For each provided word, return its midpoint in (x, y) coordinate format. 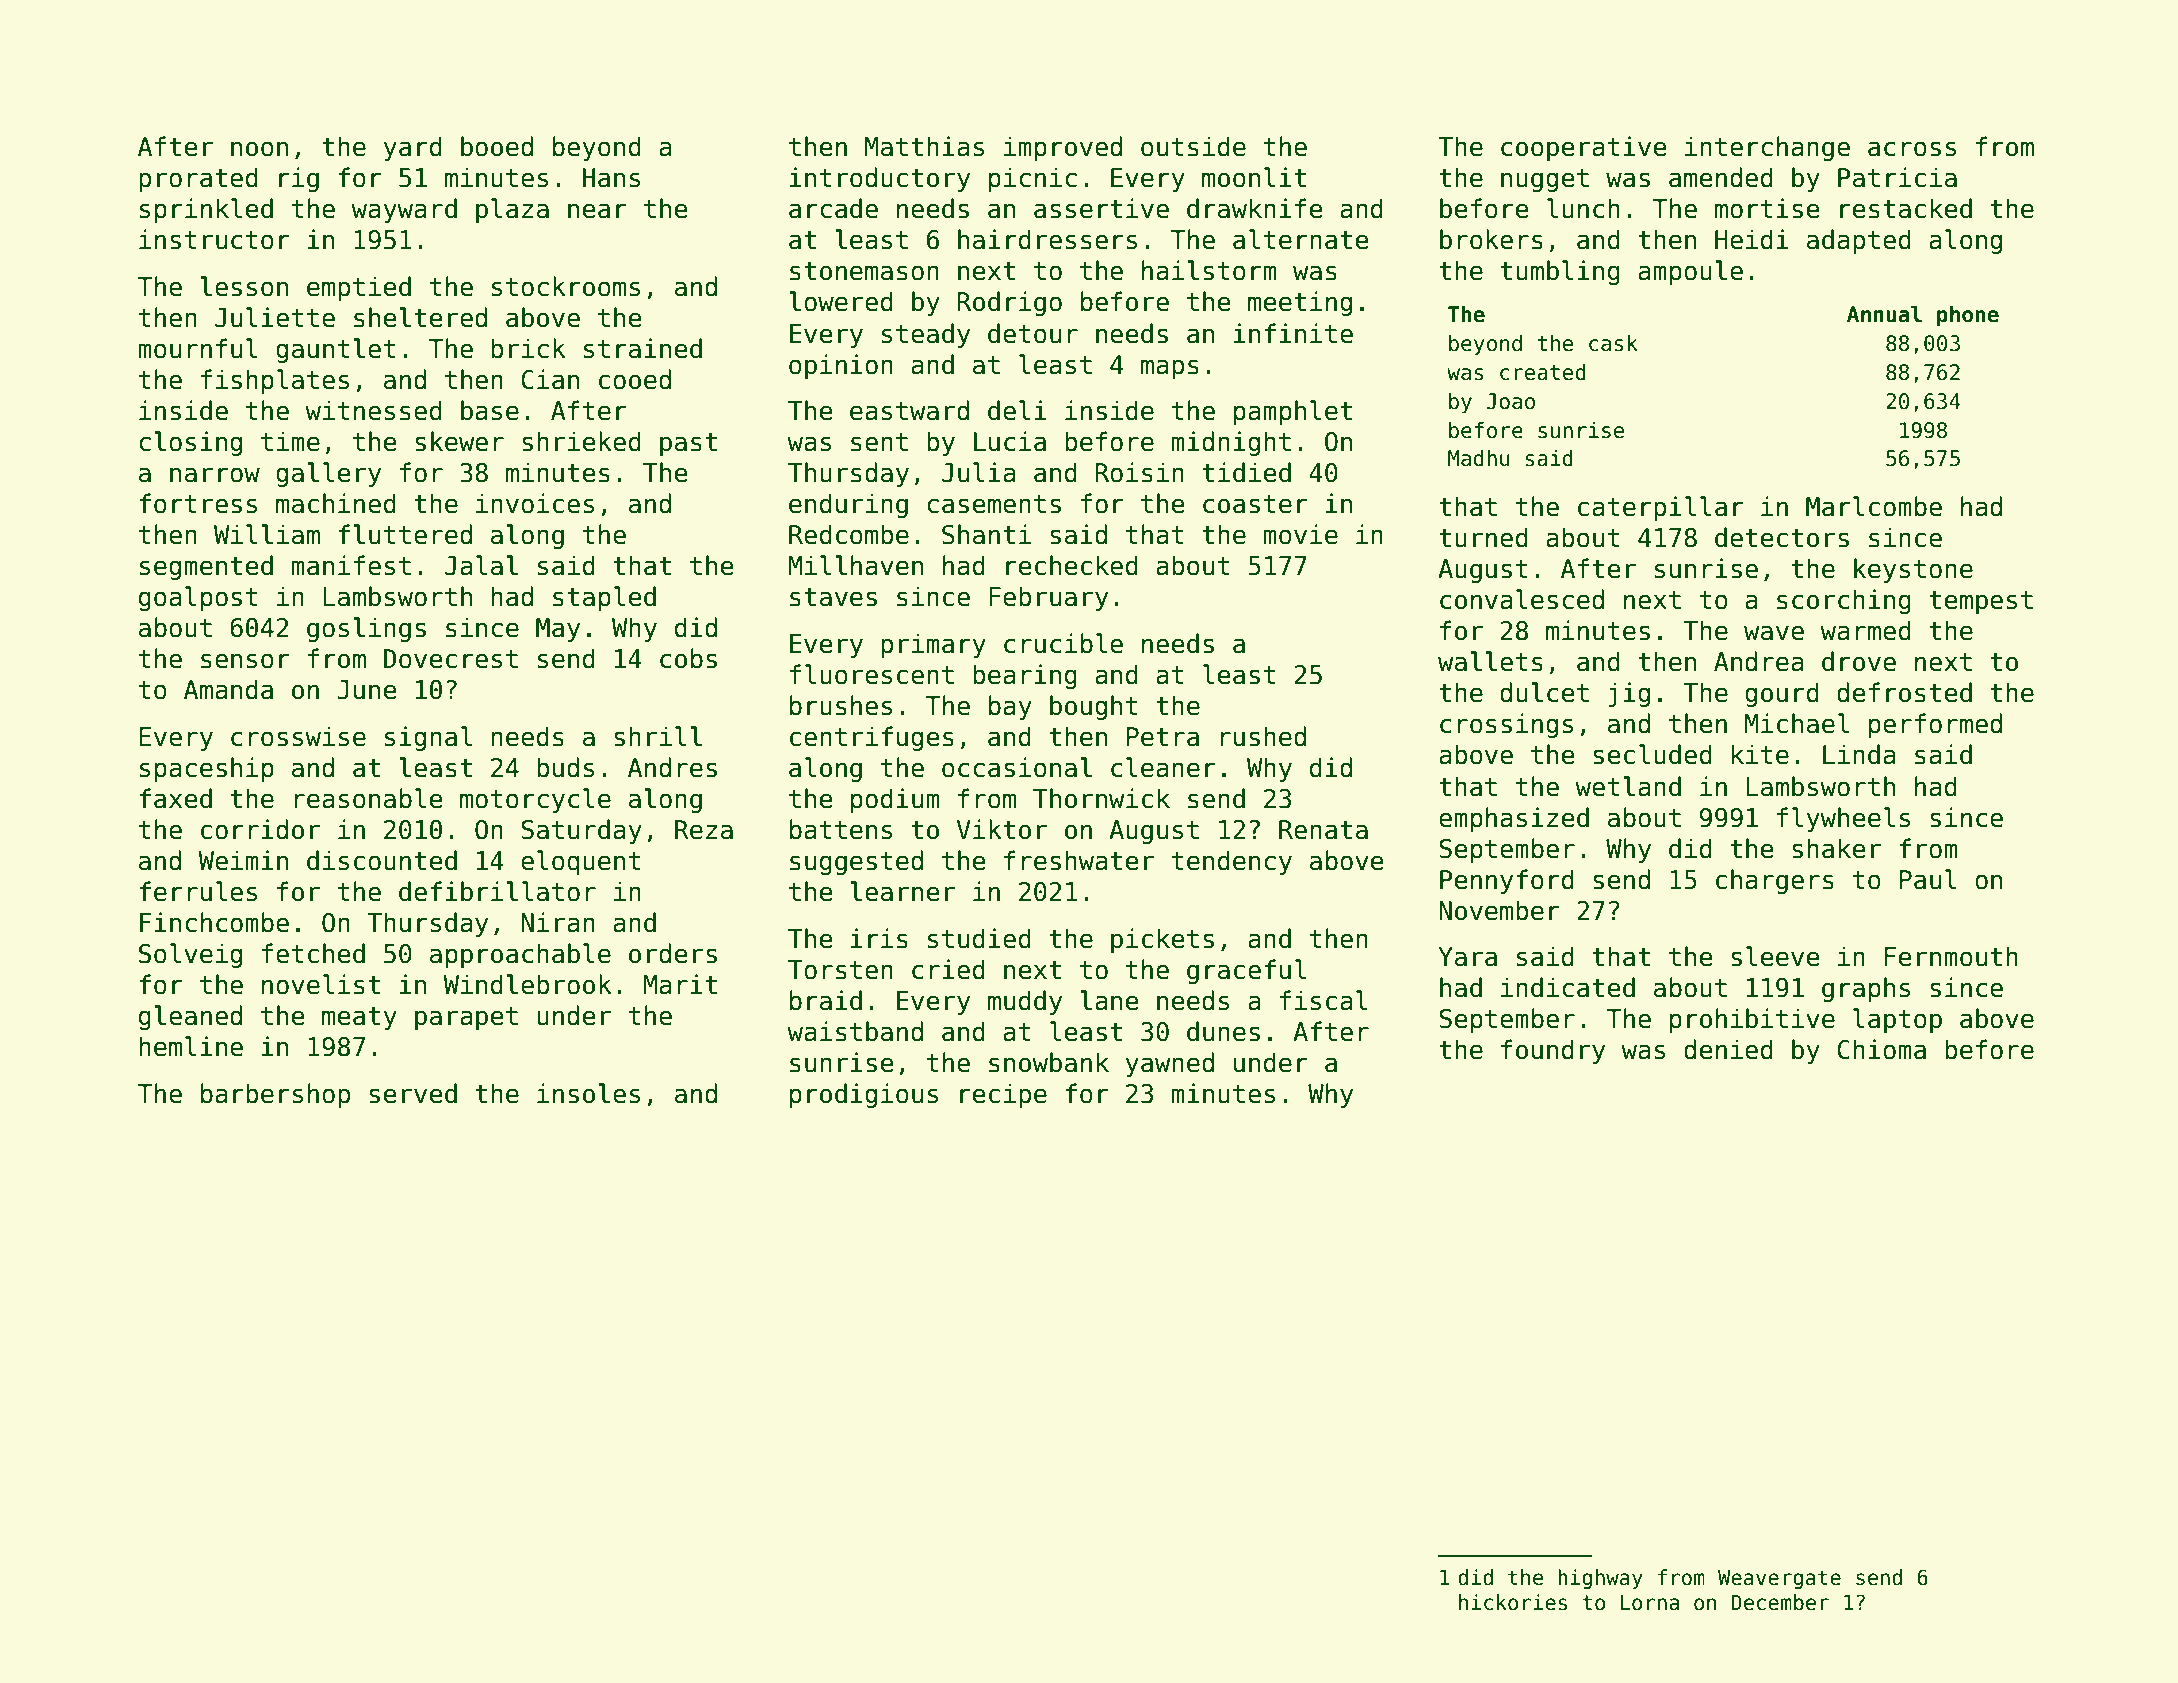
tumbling (1560, 272)
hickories (1513, 1602)
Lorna (1649, 1603)
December (1780, 1602)
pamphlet (1293, 412)
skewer (459, 441)
